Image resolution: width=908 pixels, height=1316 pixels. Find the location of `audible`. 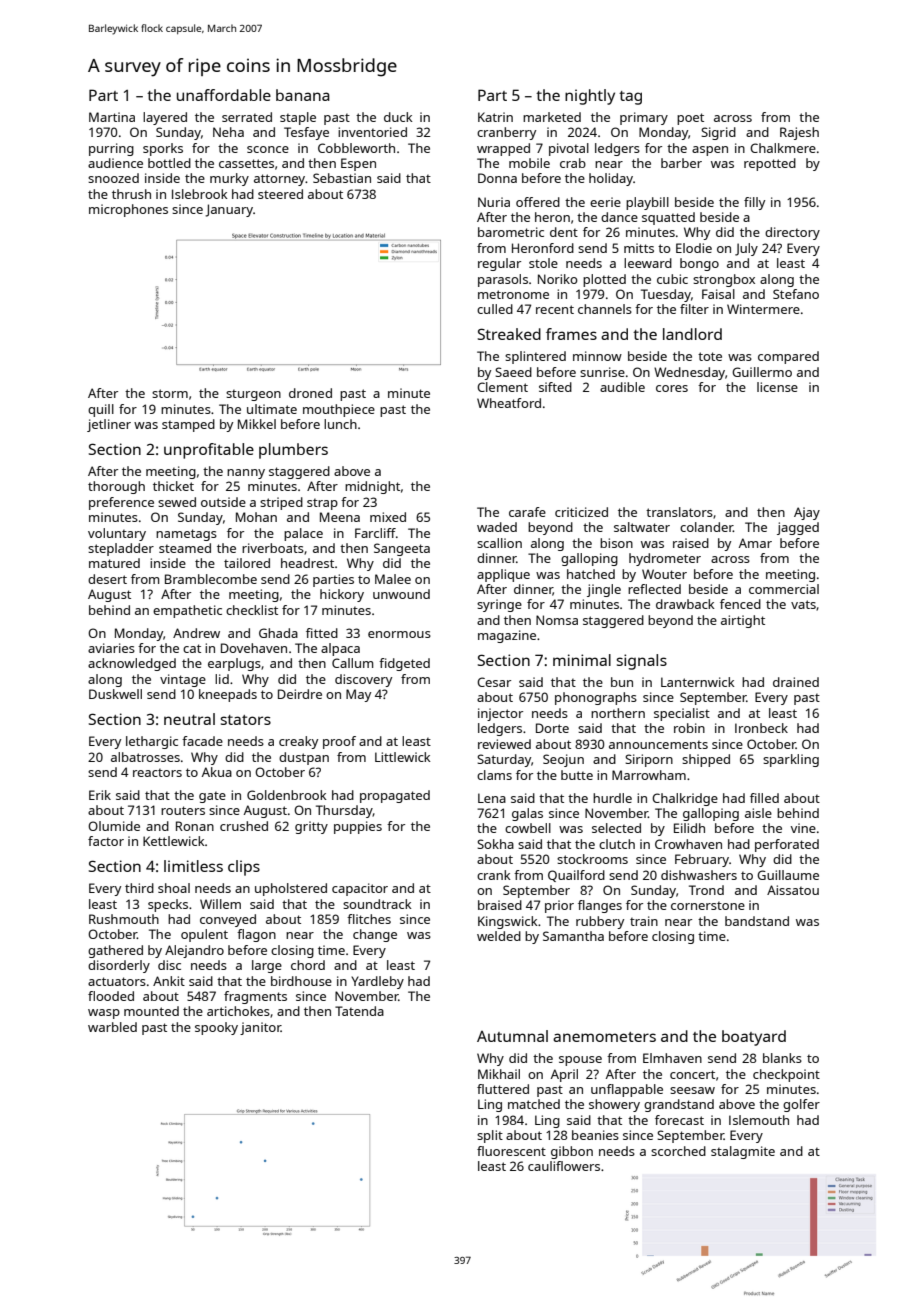

audible is located at coordinates (622, 387).
